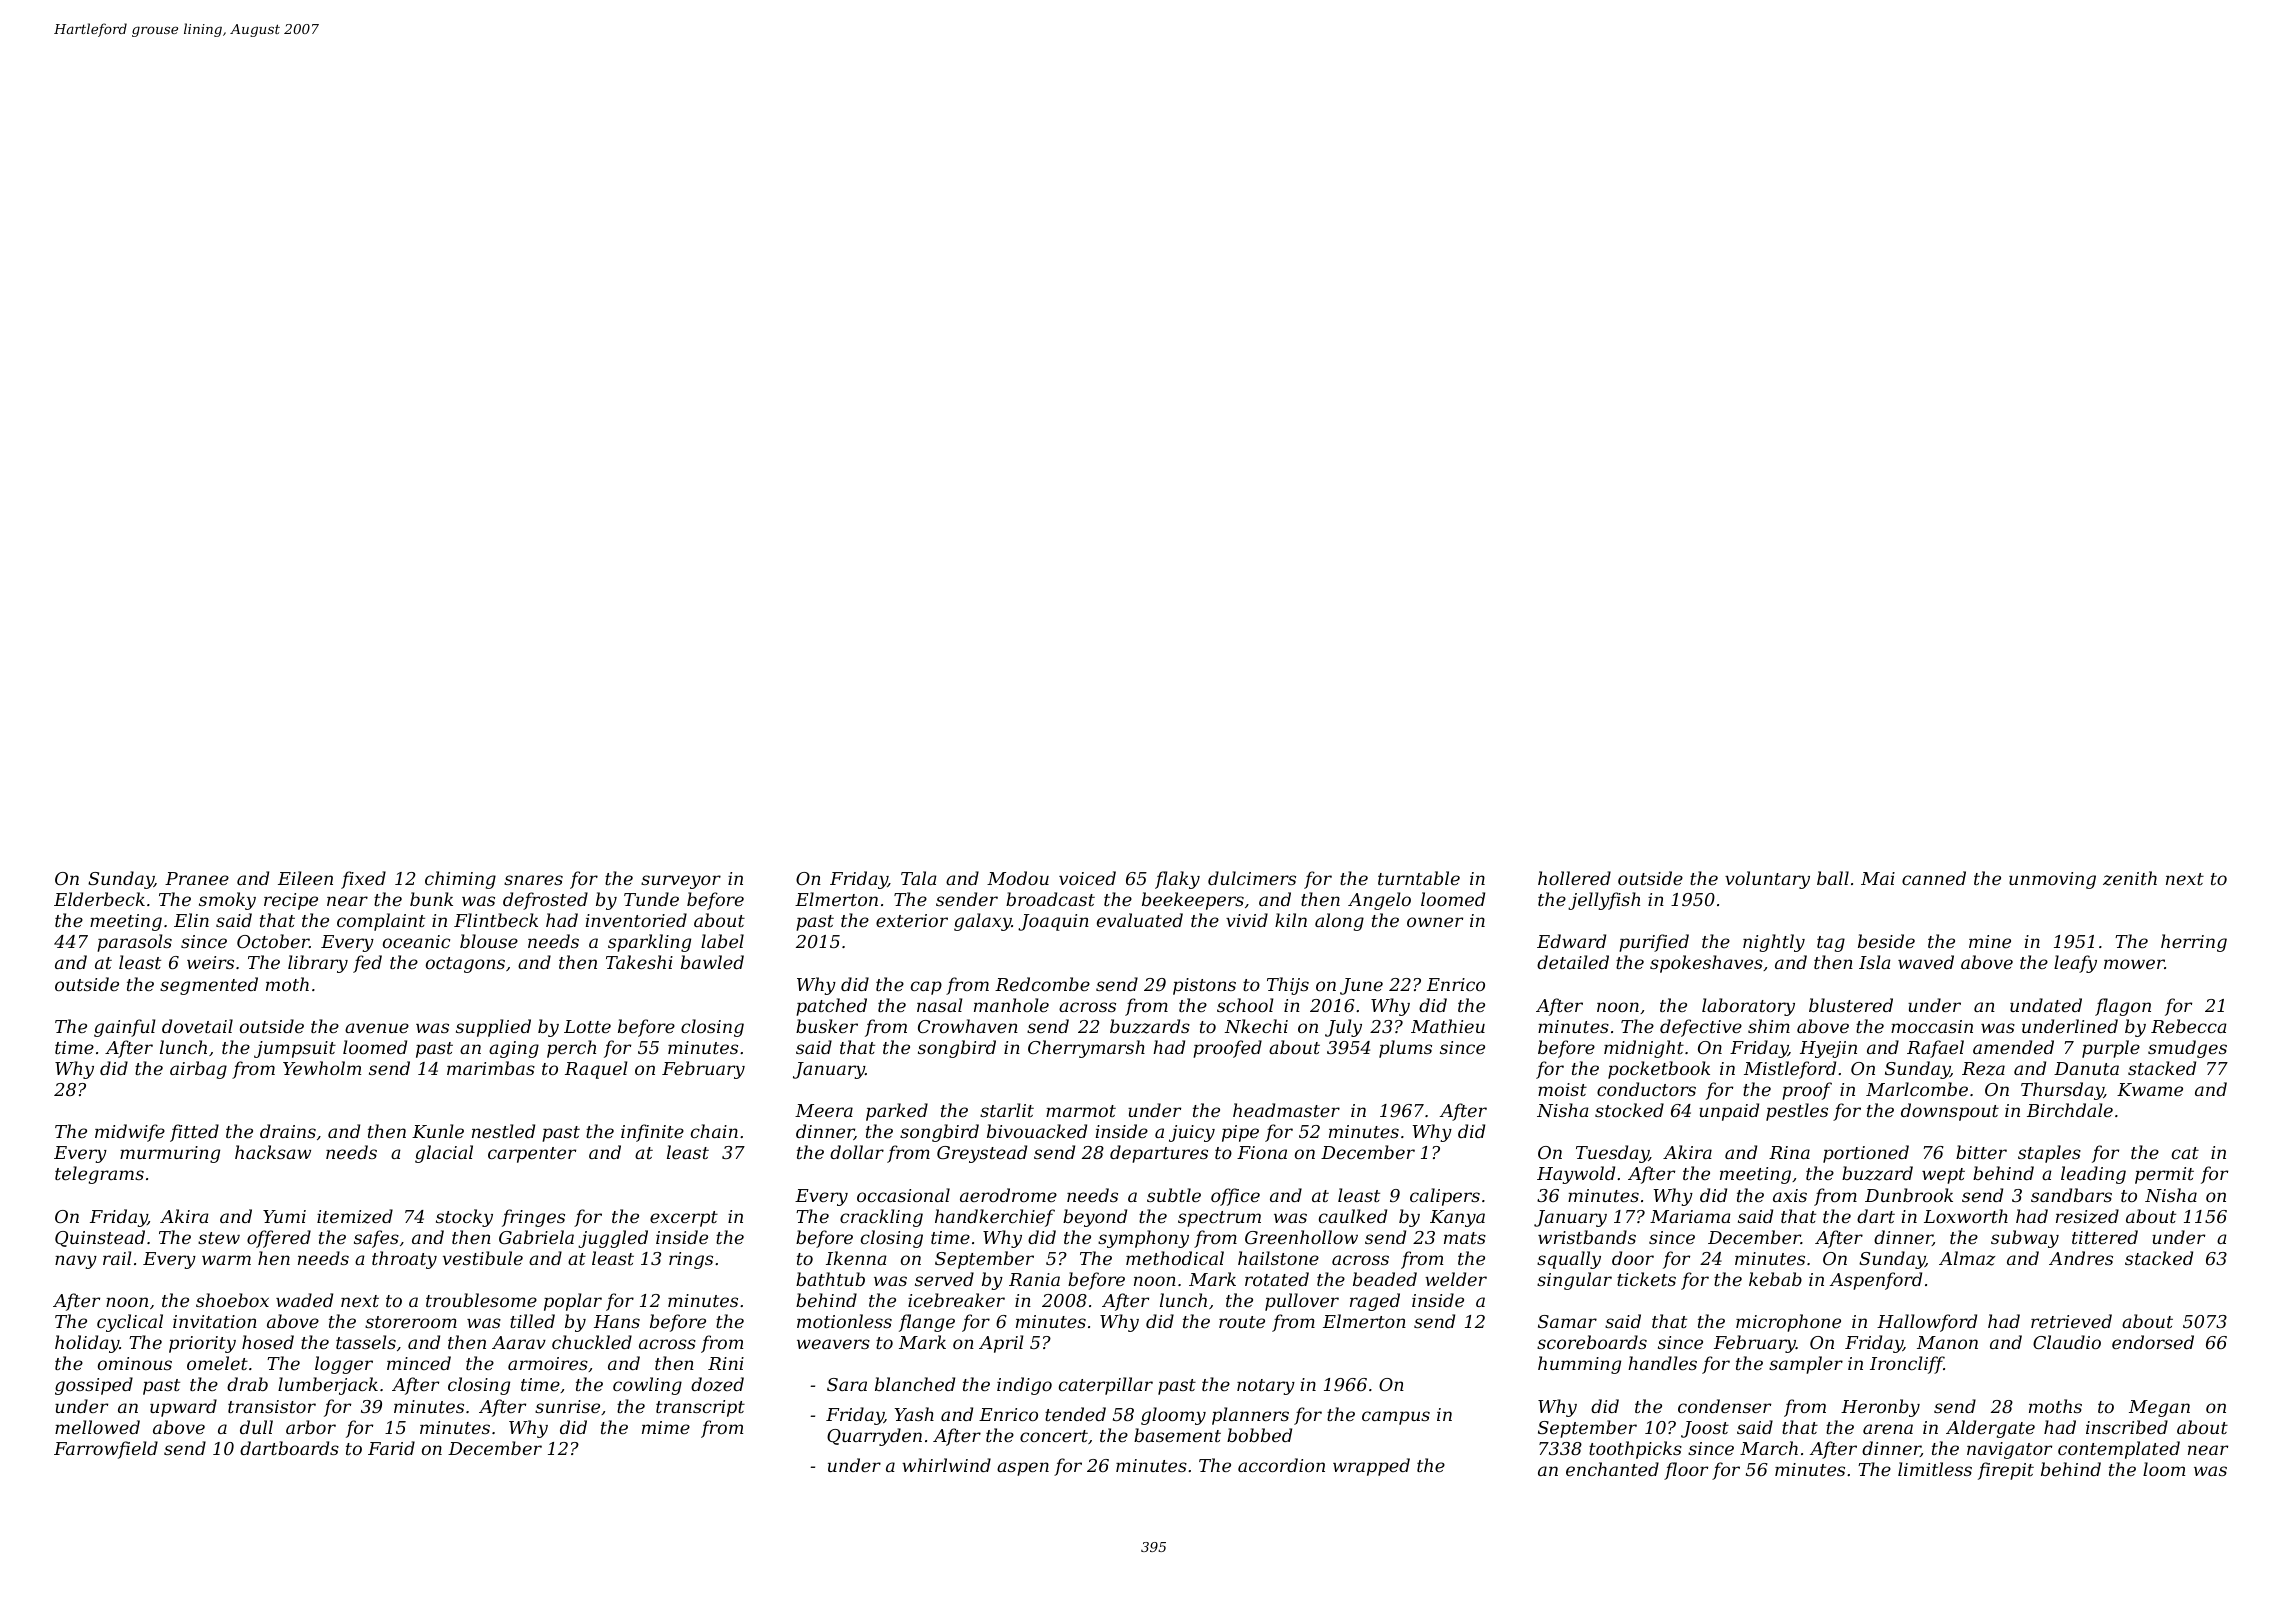 Image resolution: width=2282 pixels, height=1614 pixels. Describe the element at coordinates (881, 1218) in the image. I see `crackling` at that location.
